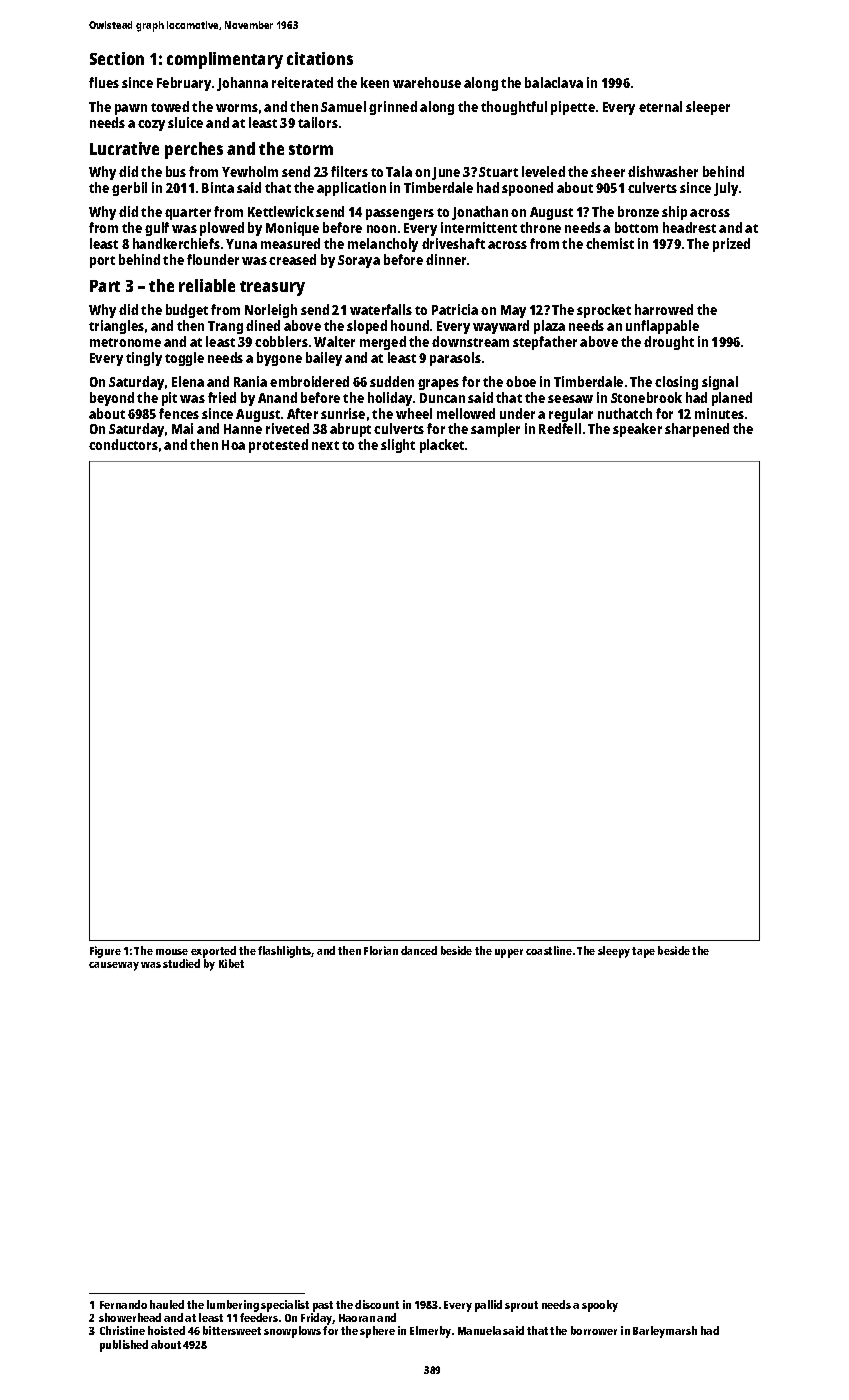 Image resolution: width=849 pixels, height=1400 pixels. Describe the element at coordinates (637, 430) in the screenshot. I see `speaker` at that location.
